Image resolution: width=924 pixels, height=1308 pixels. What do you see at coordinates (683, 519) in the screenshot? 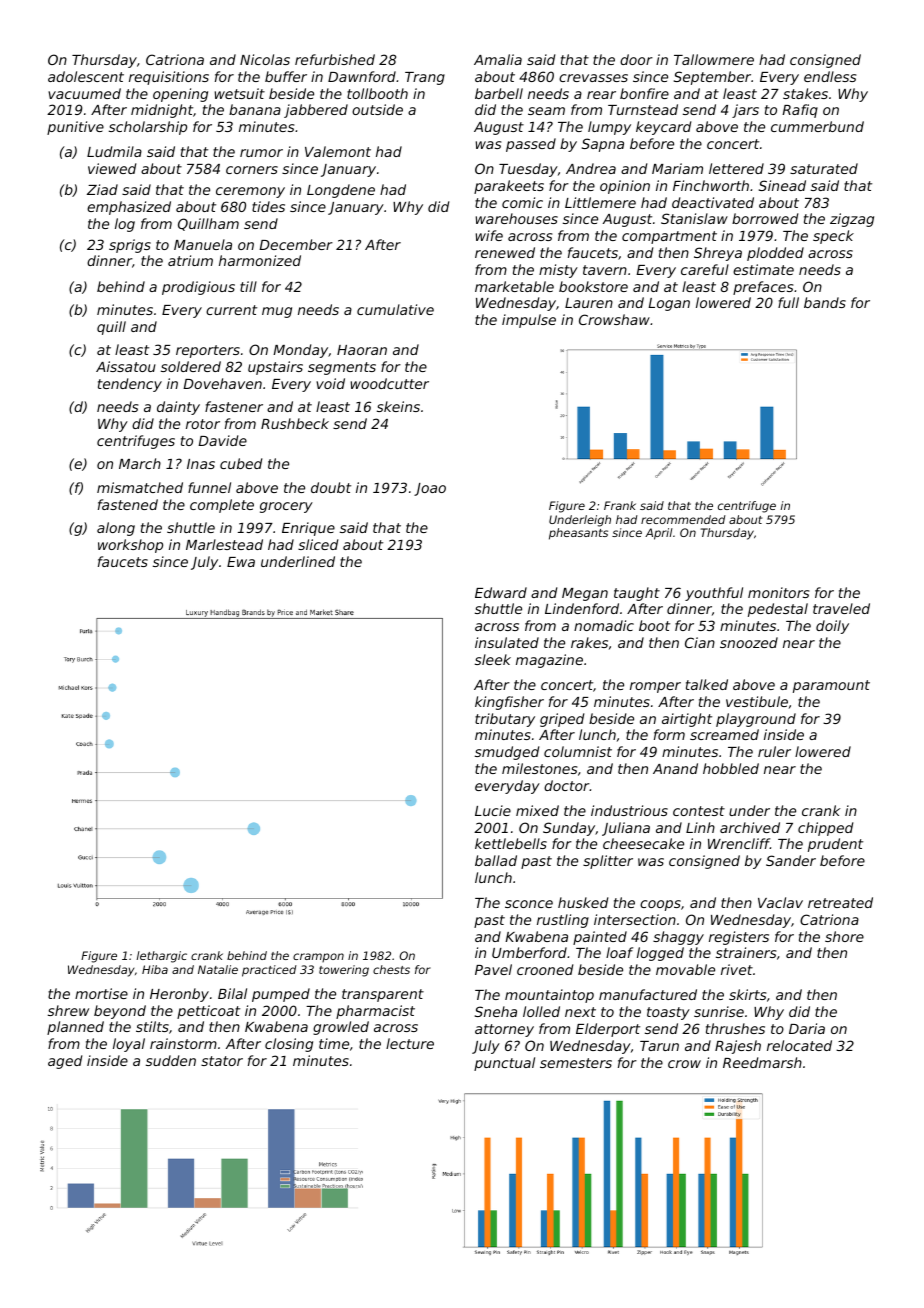
I see `recommended` at bounding box center [683, 519].
